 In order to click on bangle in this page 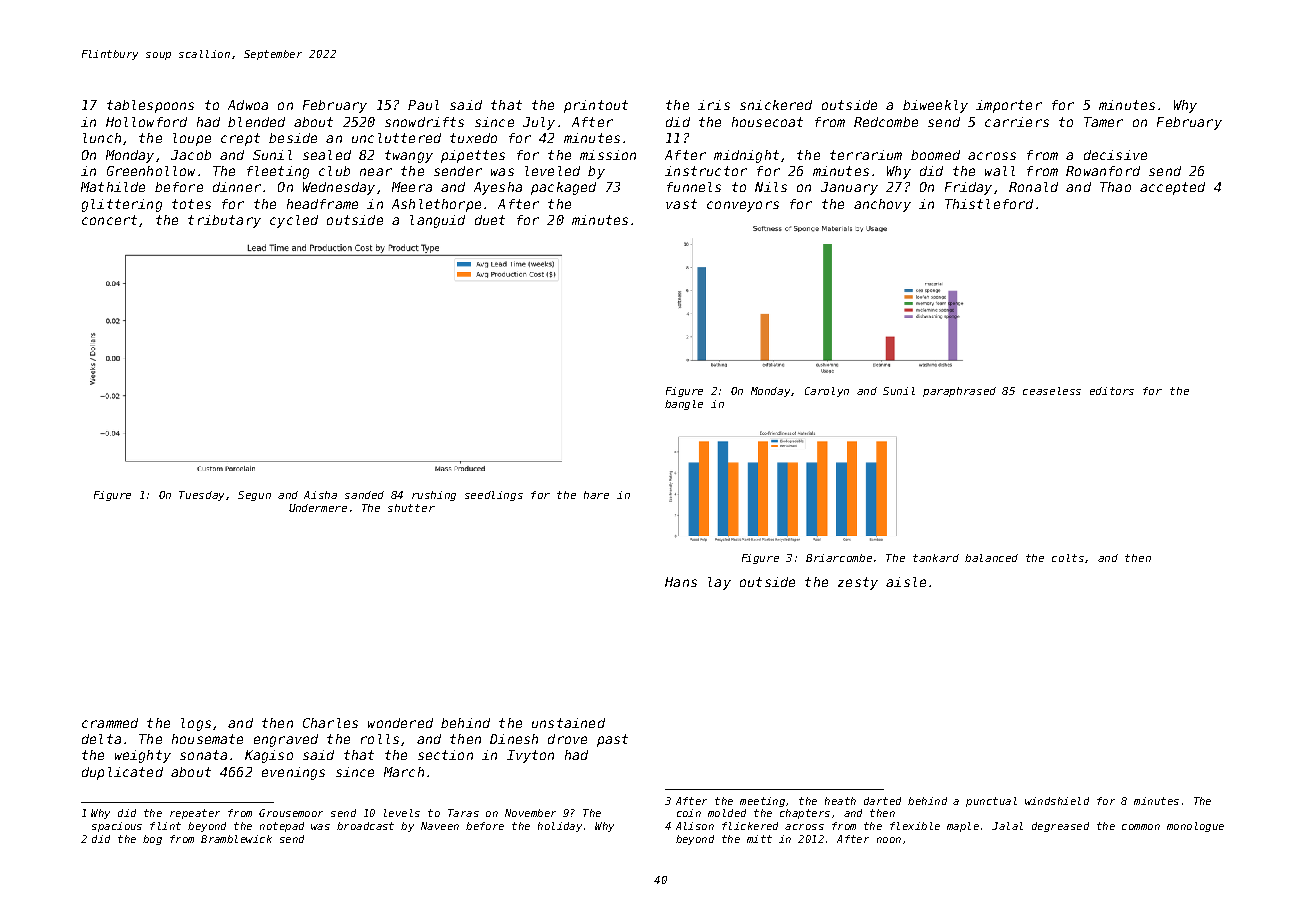, I will do `click(684, 405)`.
